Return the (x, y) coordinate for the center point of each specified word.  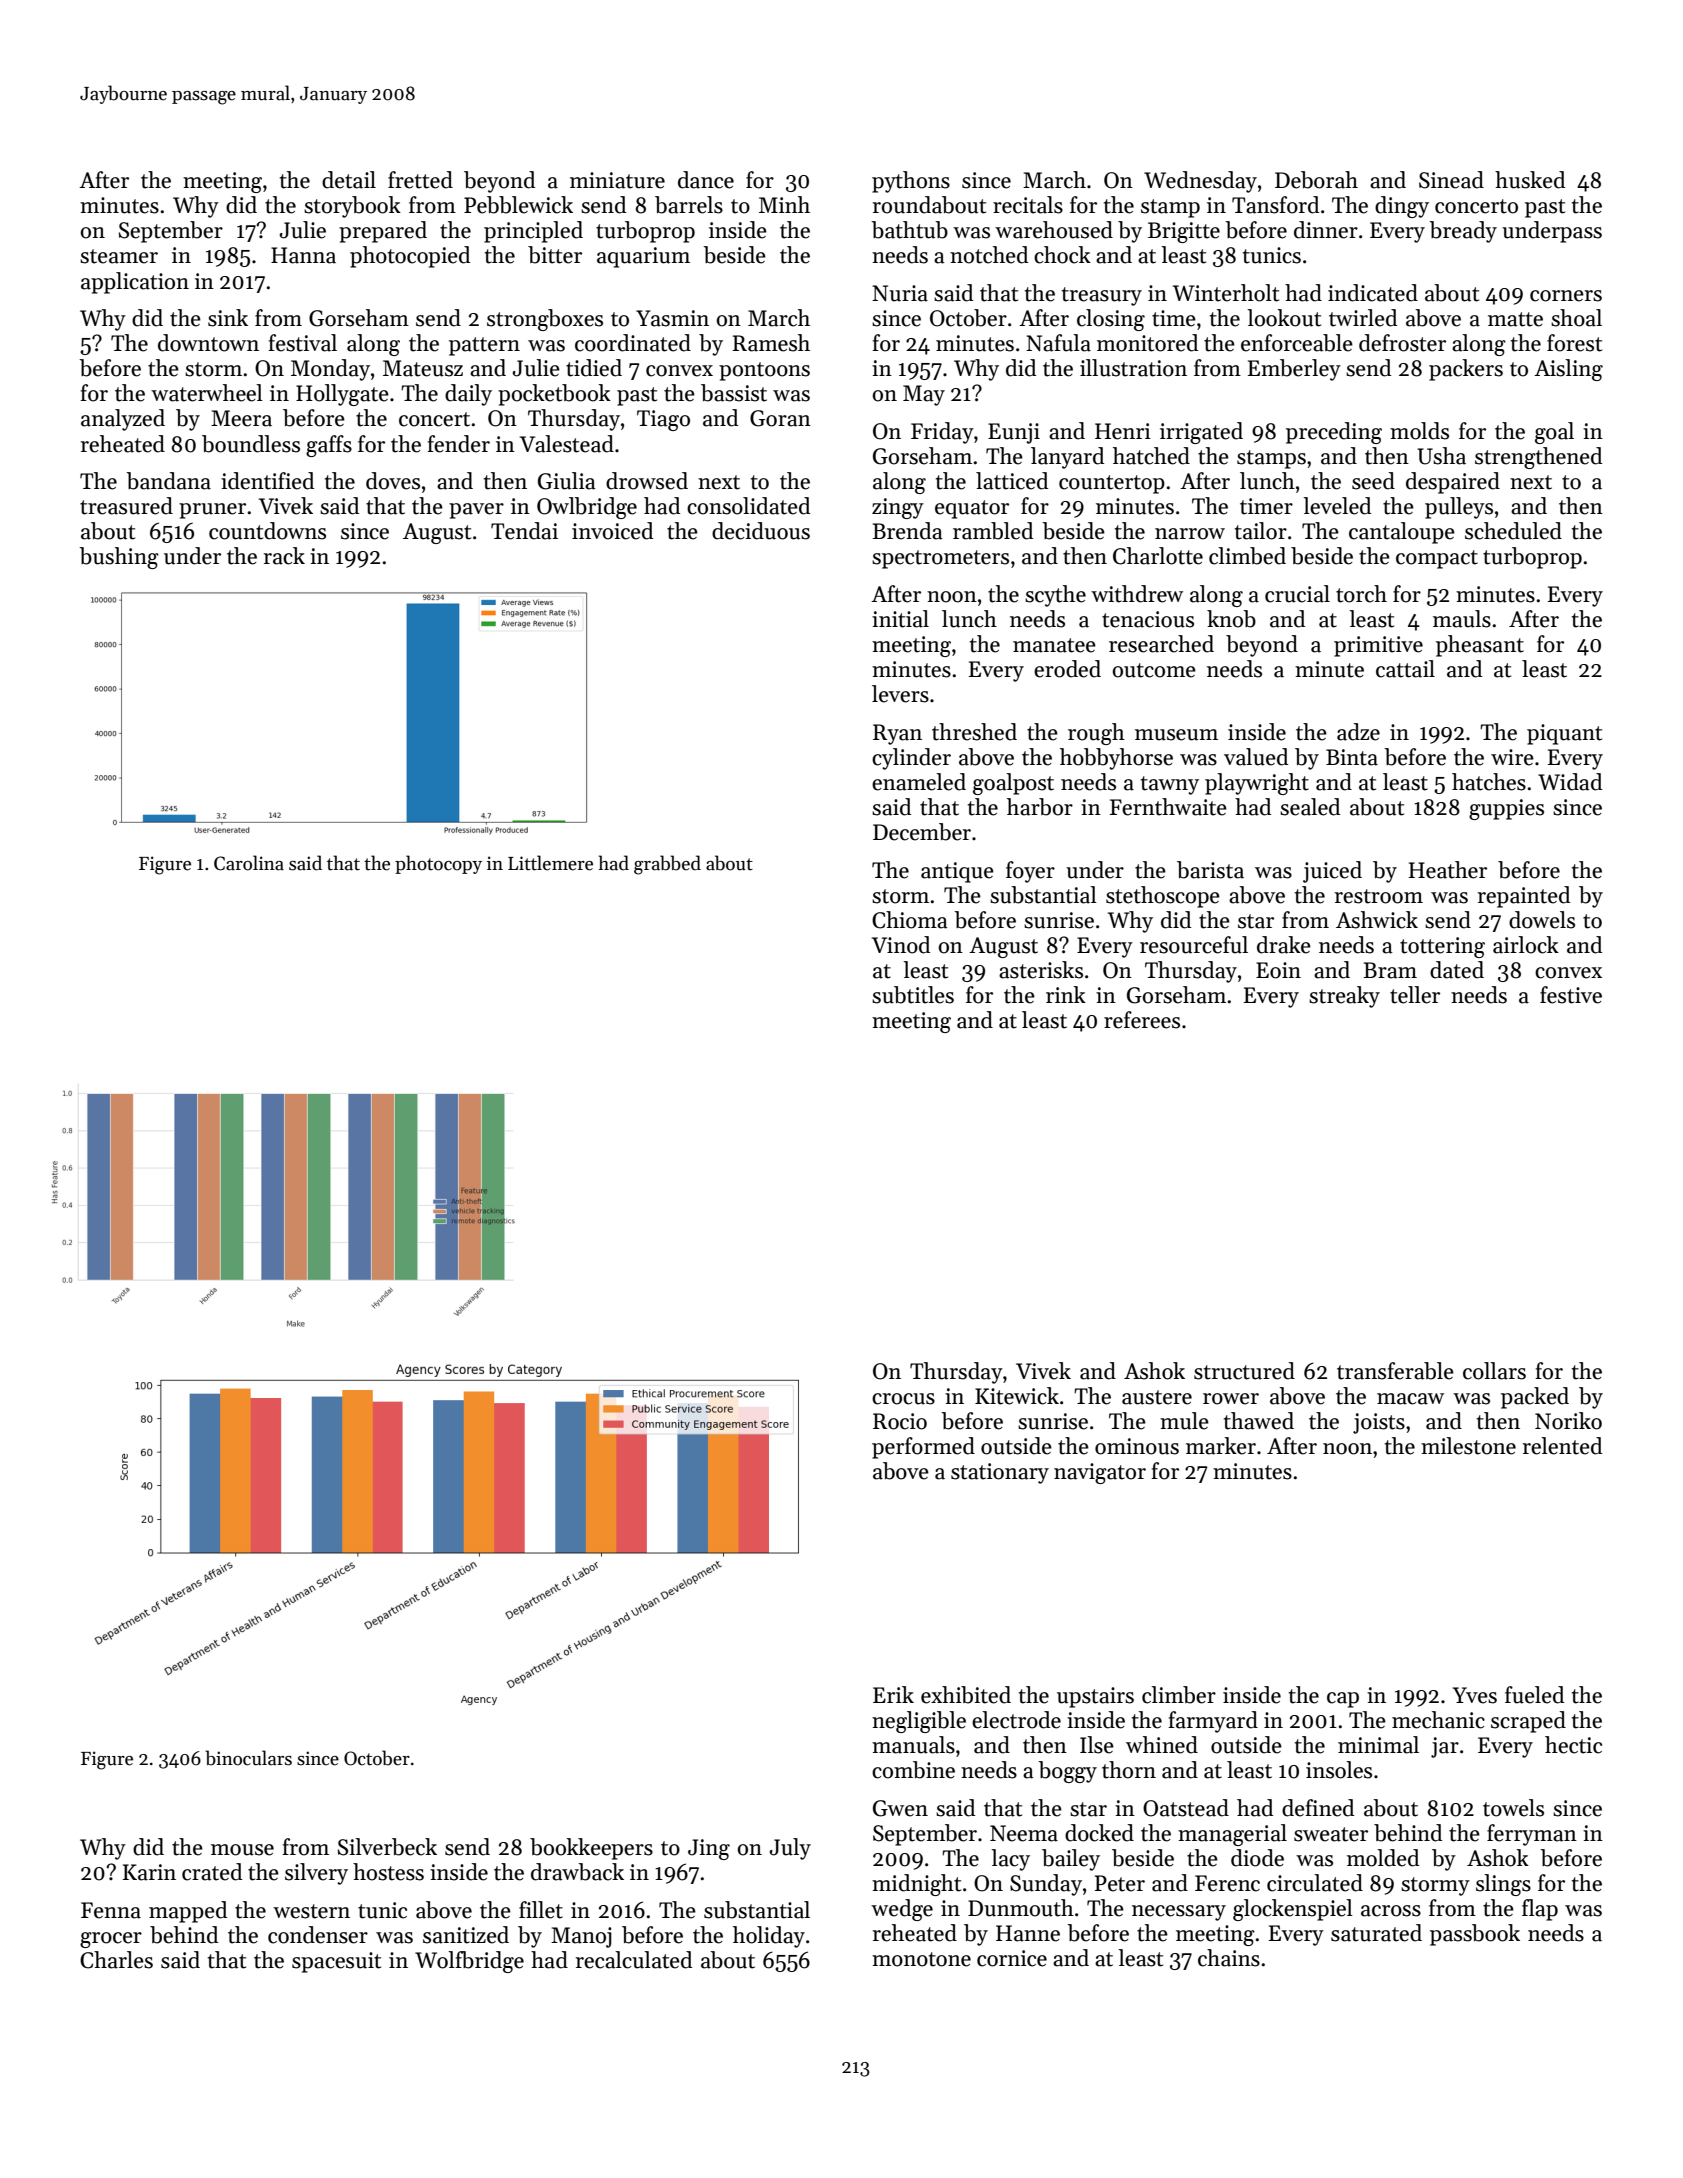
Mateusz (423, 368)
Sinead (1451, 180)
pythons (911, 182)
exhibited (966, 1695)
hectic (1573, 1745)
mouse (242, 1850)
